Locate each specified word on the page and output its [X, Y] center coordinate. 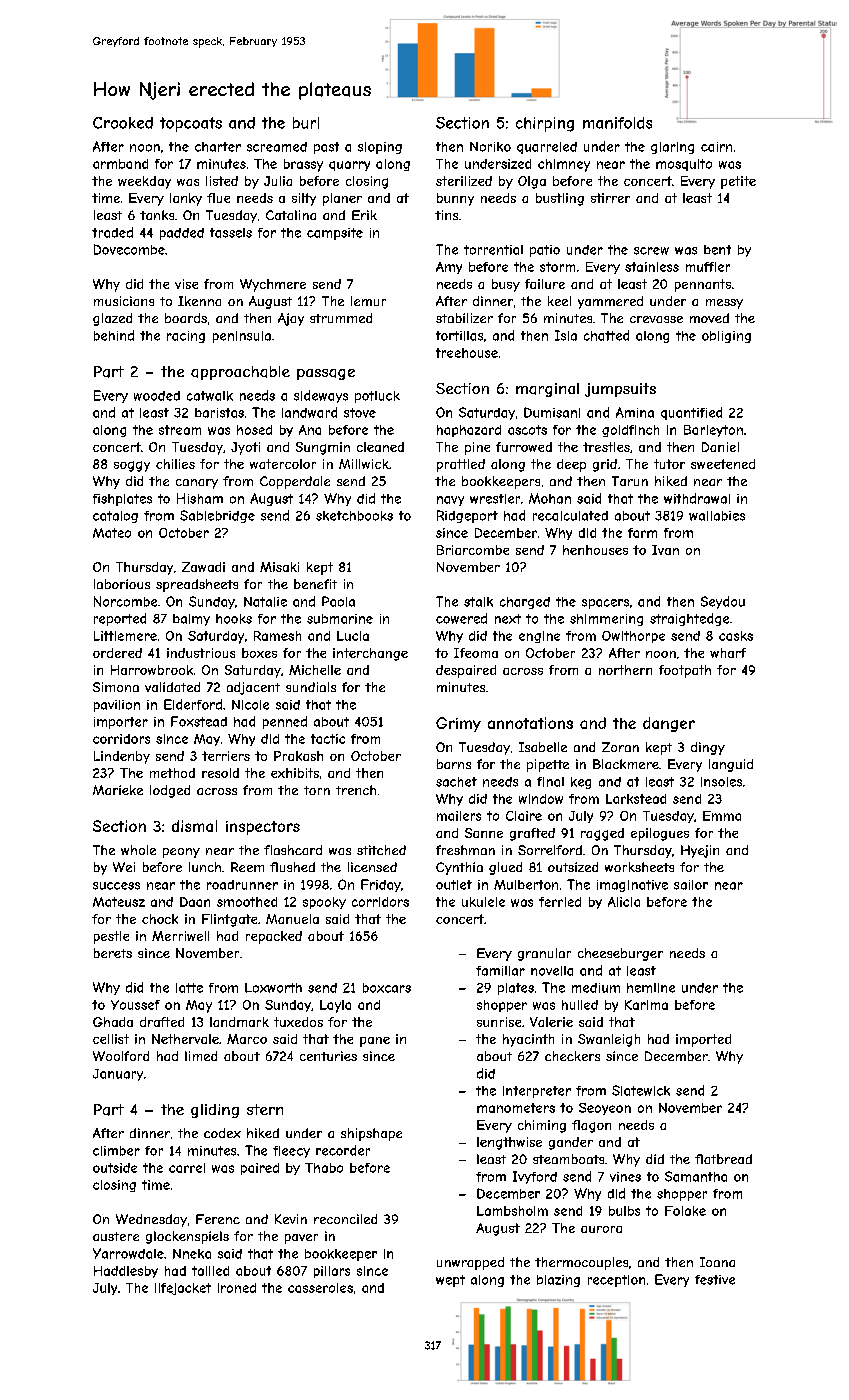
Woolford [121, 1056]
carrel [187, 1168]
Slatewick [641, 1090]
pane [375, 1042]
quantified [691, 413]
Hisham [200, 498]
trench [356, 790]
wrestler [495, 499]
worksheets [639, 867]
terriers [226, 756]
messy [724, 304]
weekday [144, 182]
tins [446, 215]
